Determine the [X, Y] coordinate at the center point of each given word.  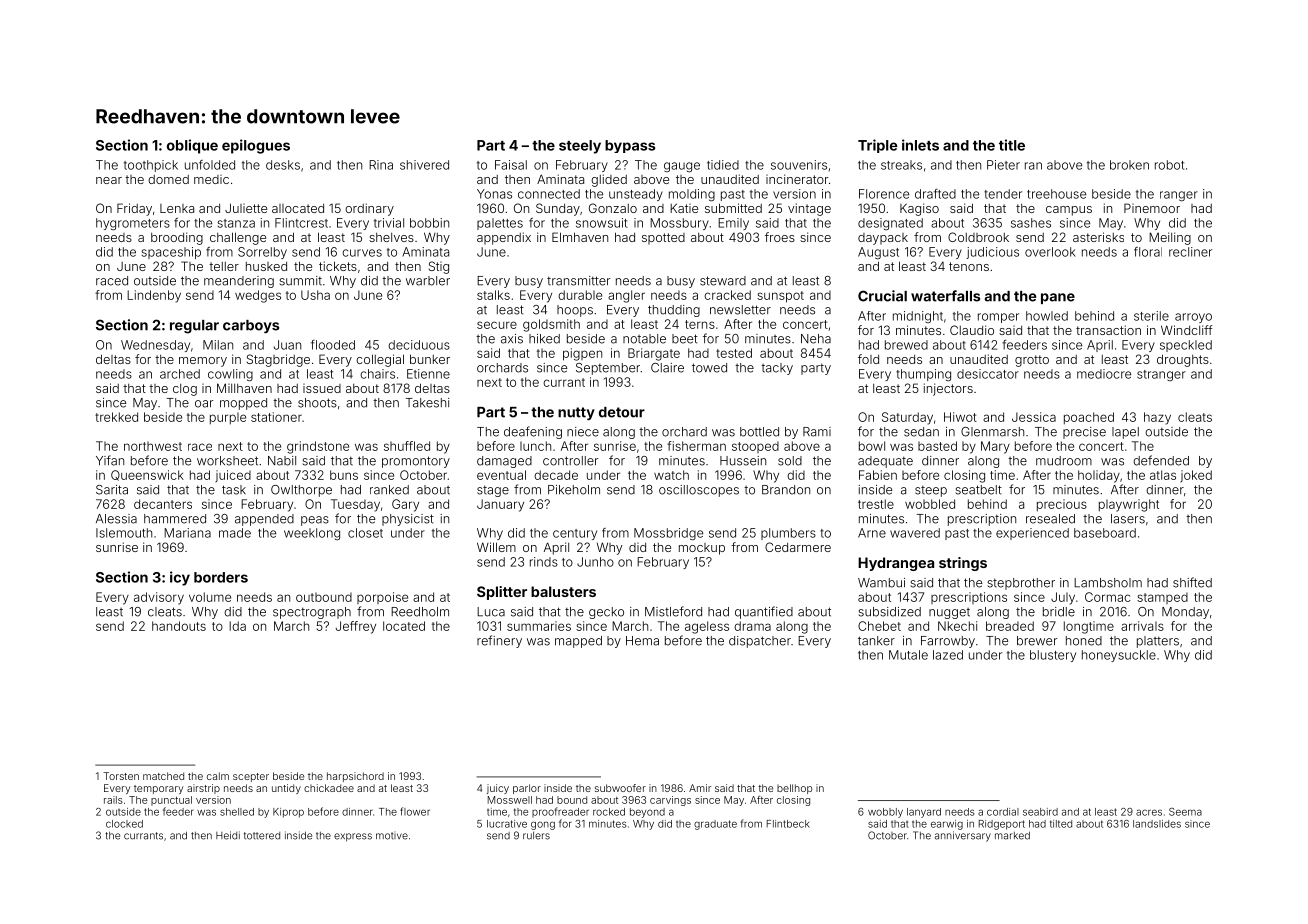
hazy [1157, 418]
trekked [116, 417]
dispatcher [760, 642]
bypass [630, 146]
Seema [1185, 812]
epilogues [256, 146]
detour [622, 412]
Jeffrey [356, 627]
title [1012, 145]
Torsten [121, 776]
